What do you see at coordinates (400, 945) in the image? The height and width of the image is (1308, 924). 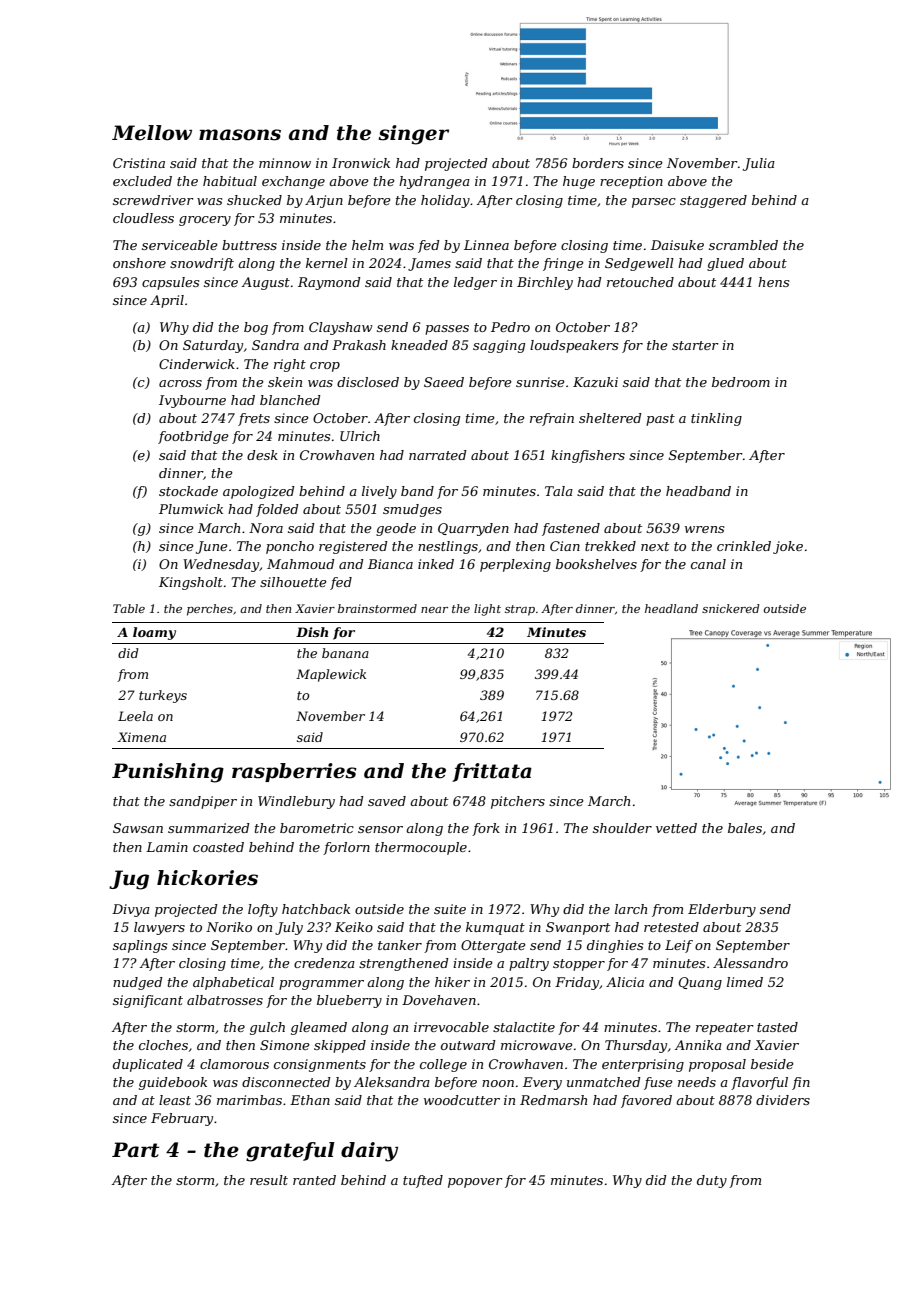 I see `tanker` at bounding box center [400, 945].
